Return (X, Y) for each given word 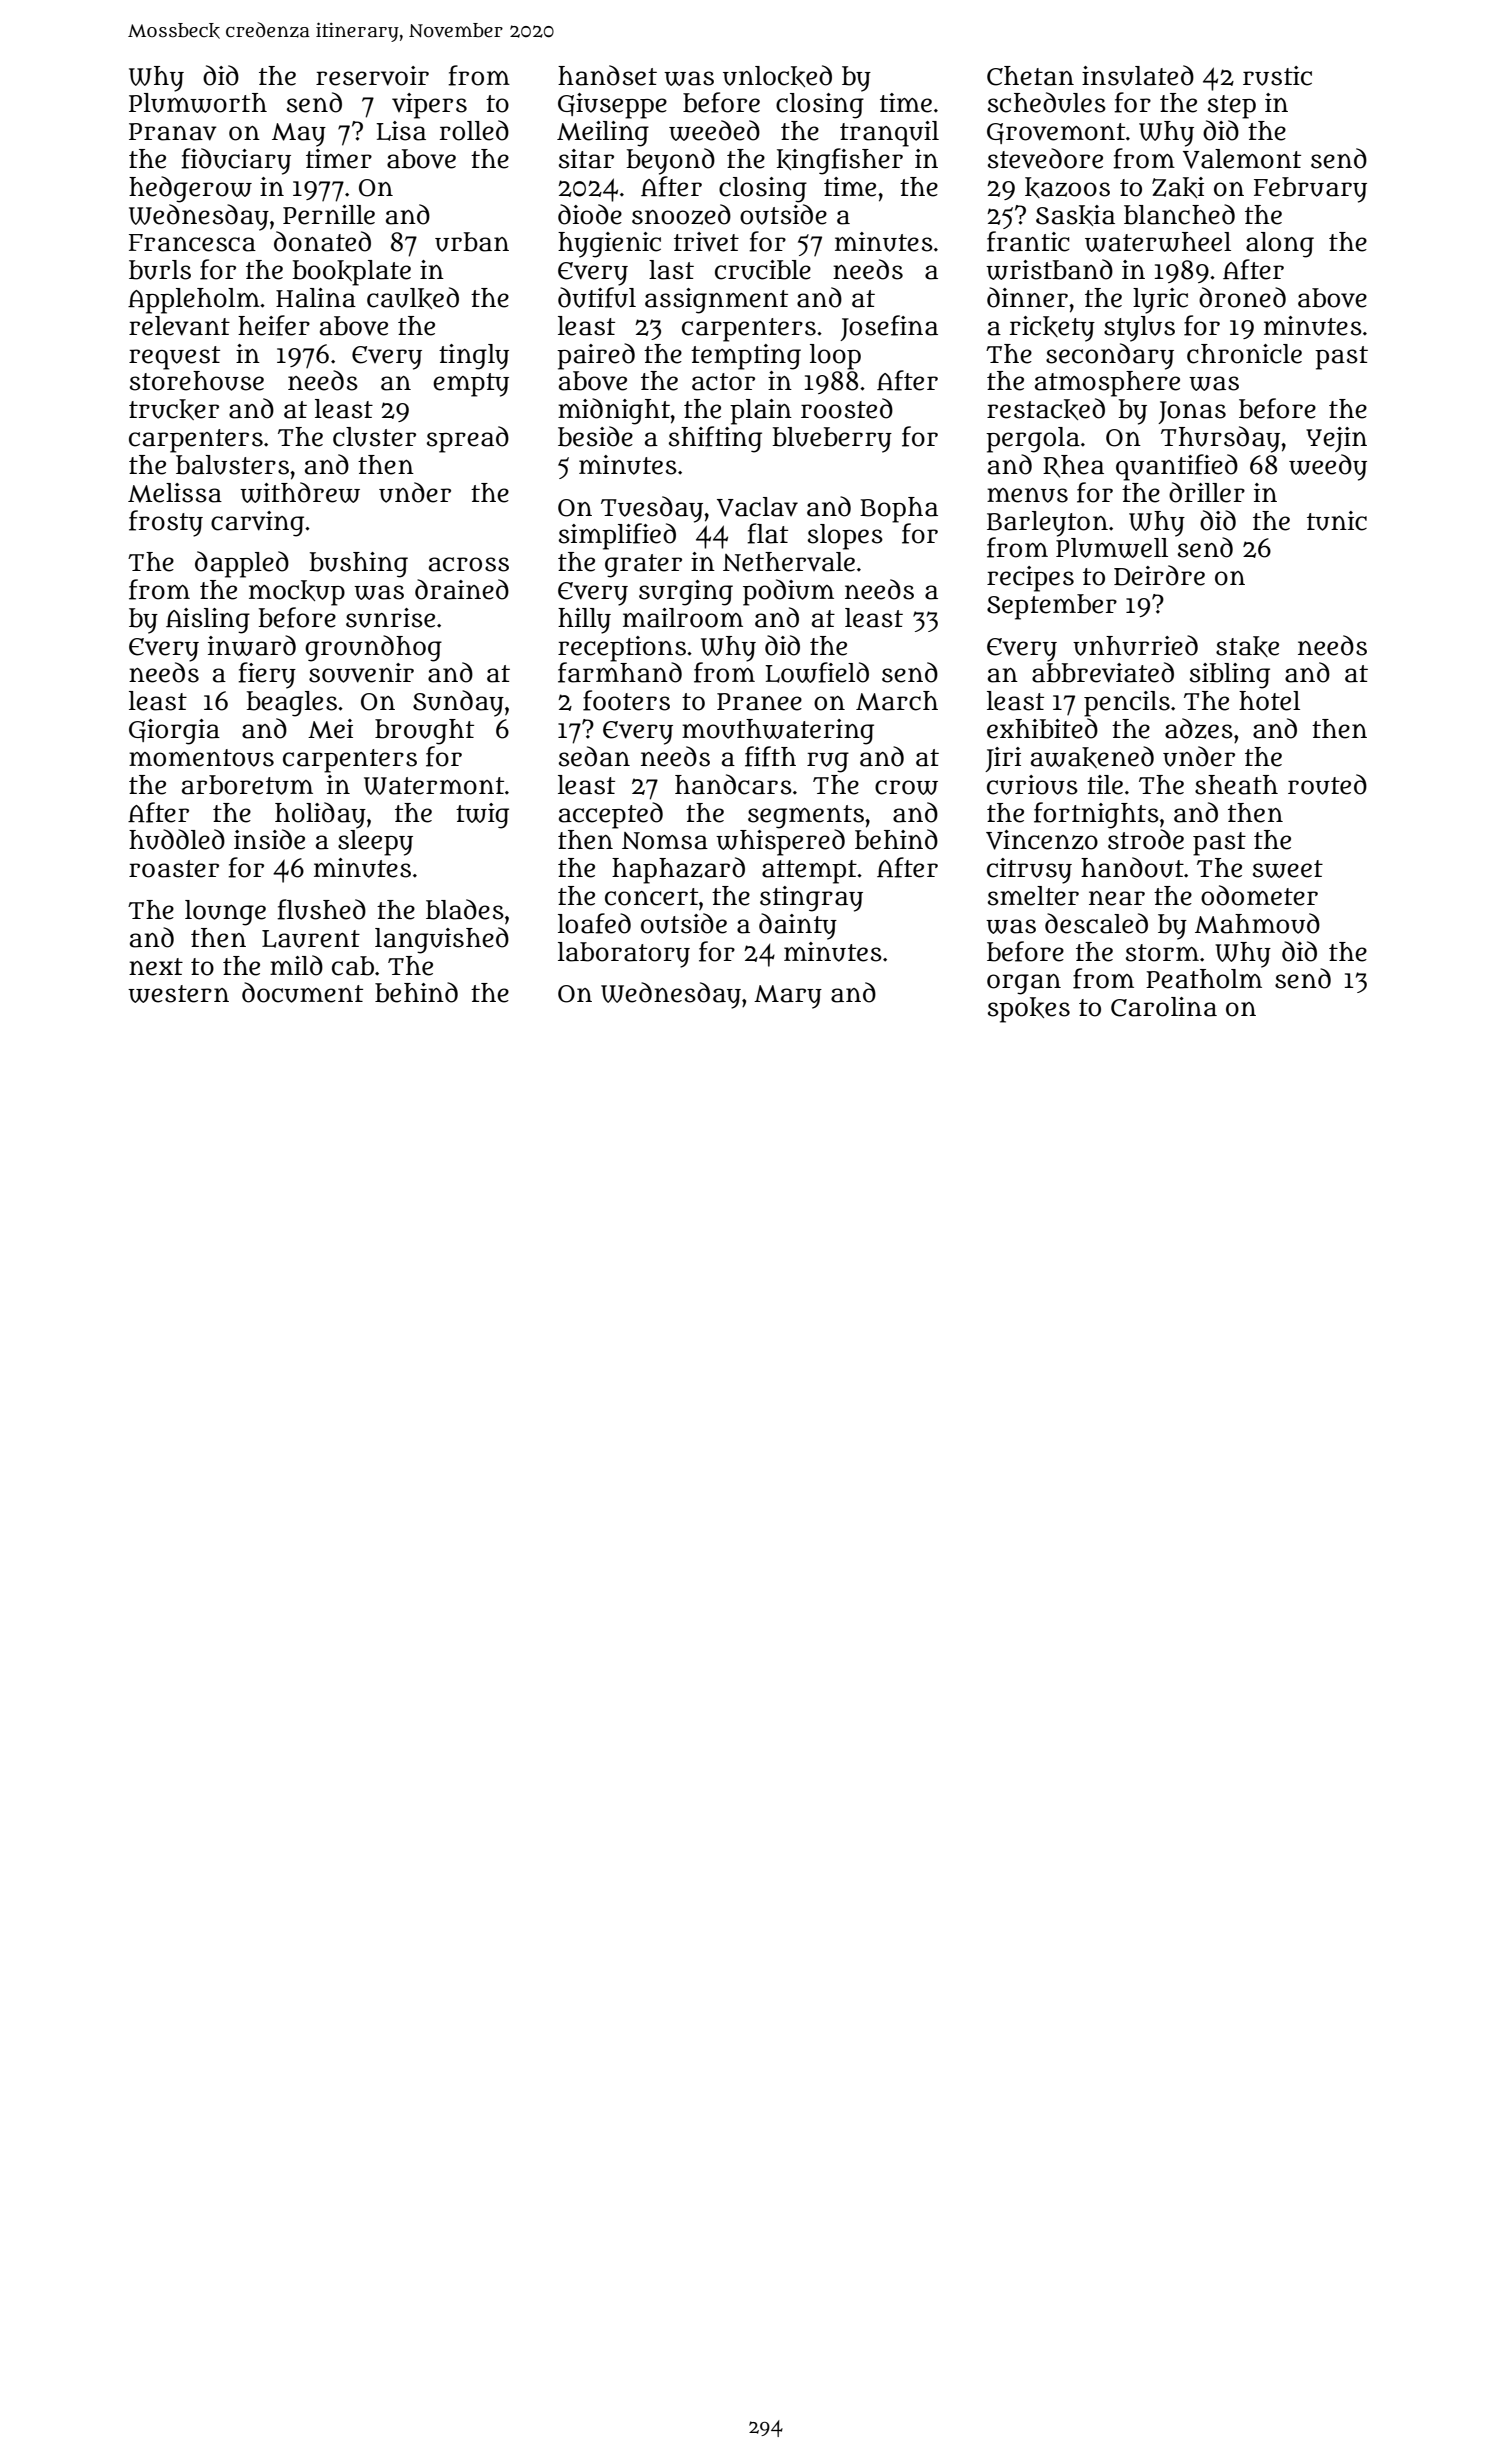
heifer (274, 325)
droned (1242, 297)
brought (424, 732)
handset (607, 75)
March (897, 701)
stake (1247, 646)
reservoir (372, 76)
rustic (1277, 76)
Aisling (208, 621)
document (302, 992)
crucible (763, 270)
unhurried (1135, 645)
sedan (594, 756)
